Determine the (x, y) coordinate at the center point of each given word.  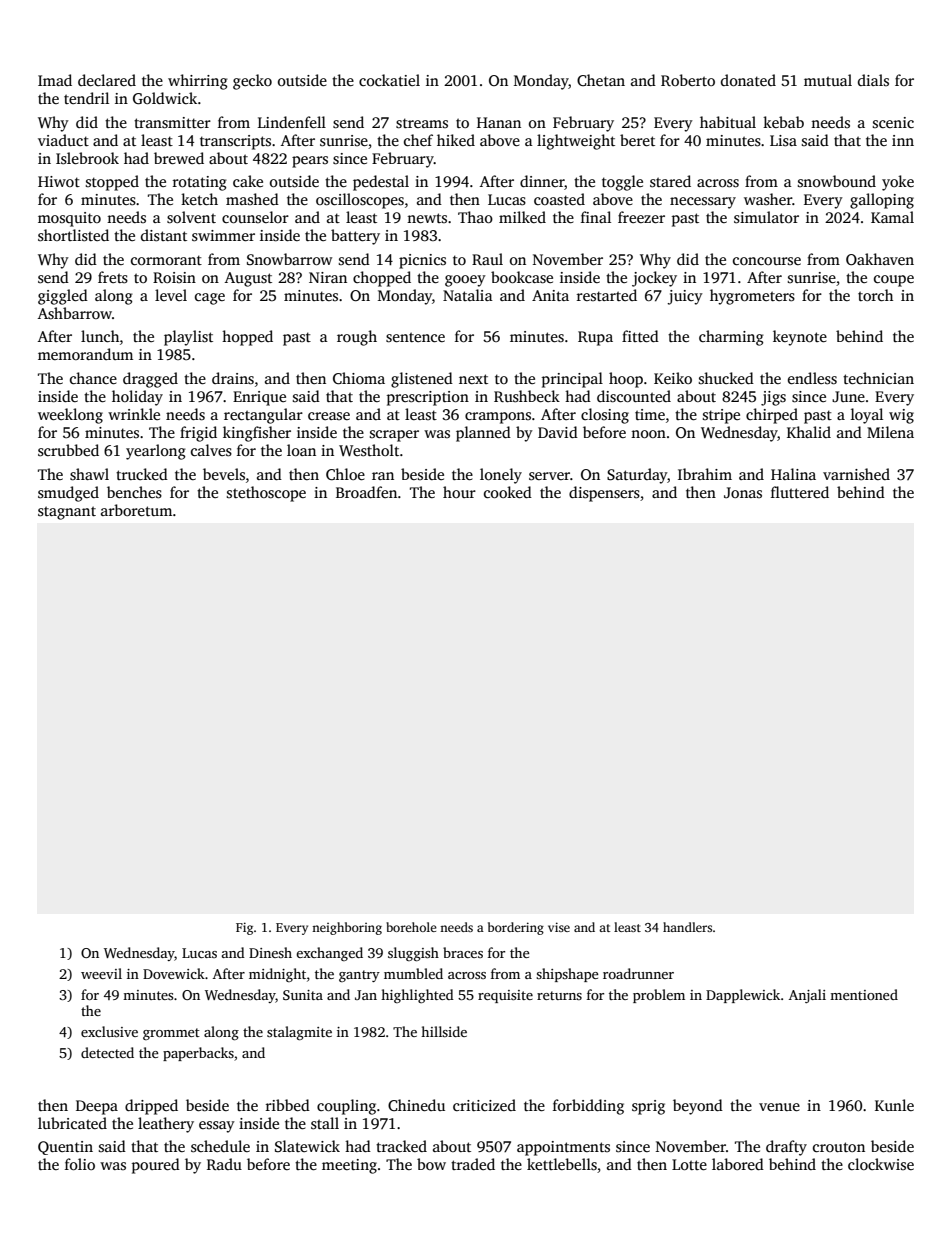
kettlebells (562, 1164)
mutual (828, 80)
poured (156, 1166)
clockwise (881, 1164)
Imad (55, 80)
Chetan (601, 80)
